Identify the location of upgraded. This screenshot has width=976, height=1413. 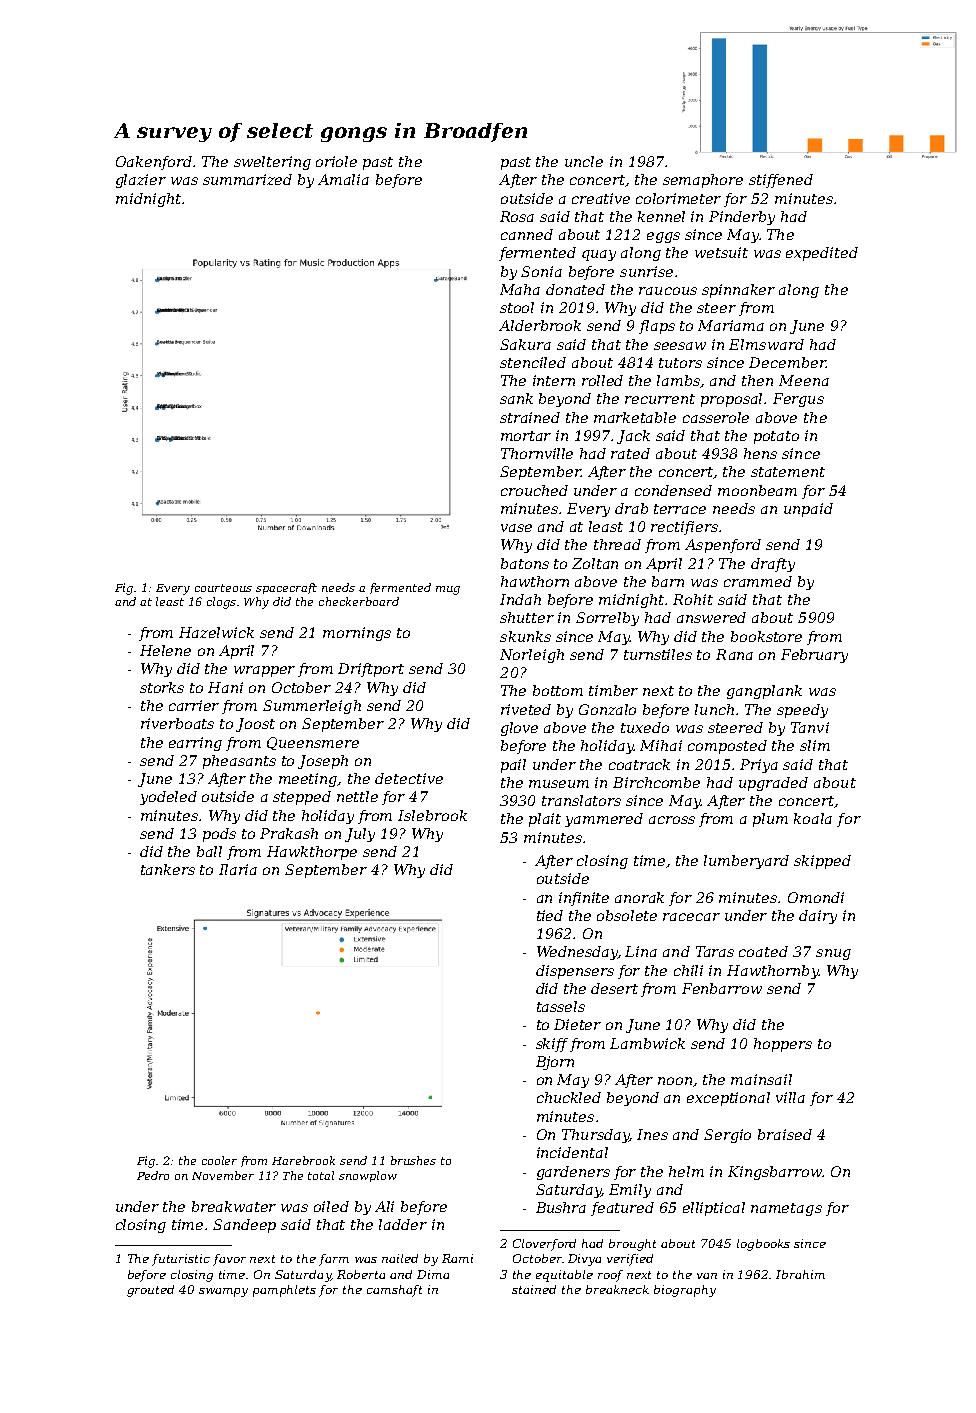
(773, 784).
